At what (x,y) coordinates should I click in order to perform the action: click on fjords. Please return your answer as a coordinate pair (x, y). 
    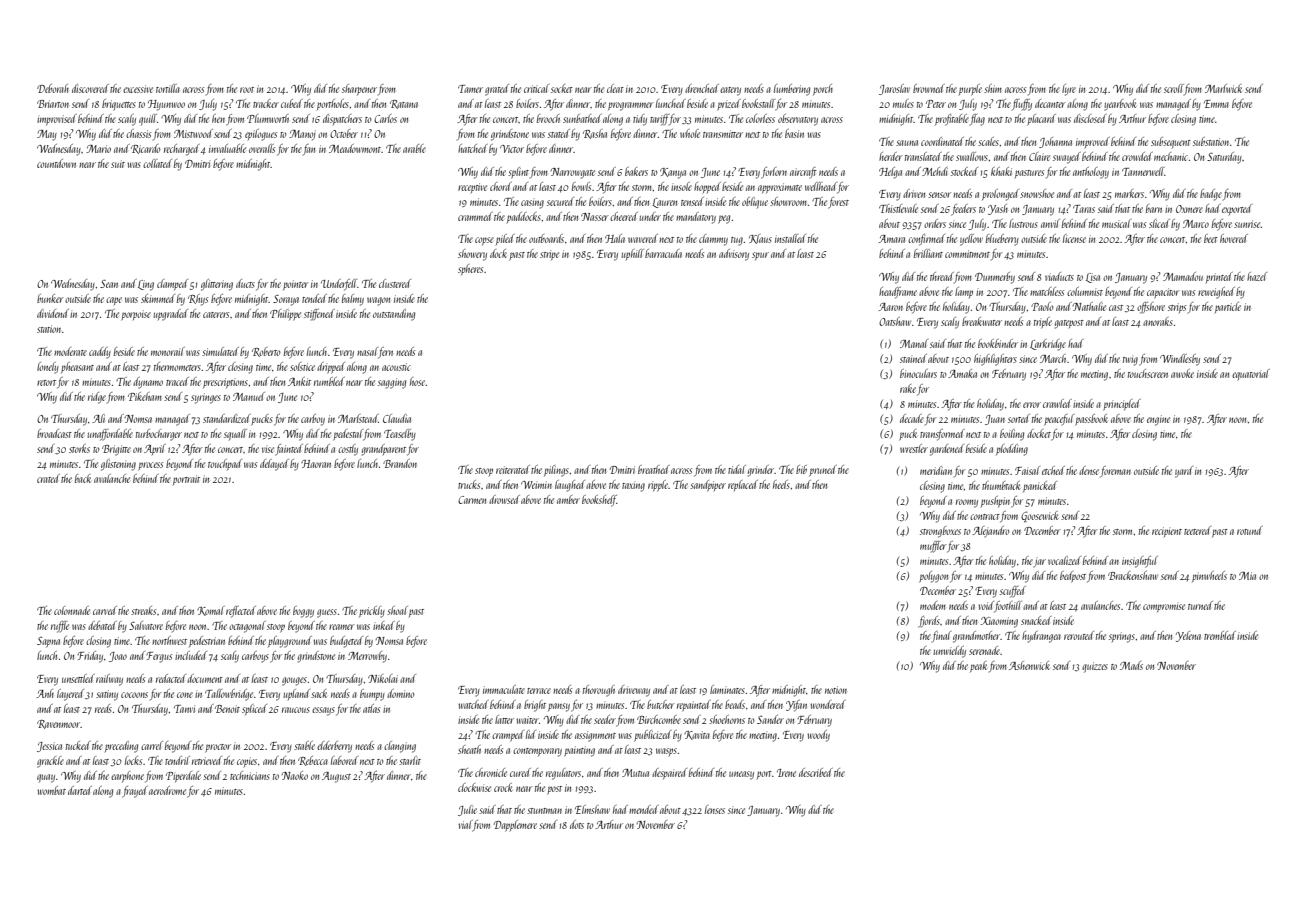
    Looking at the image, I should click on (929, 622).
